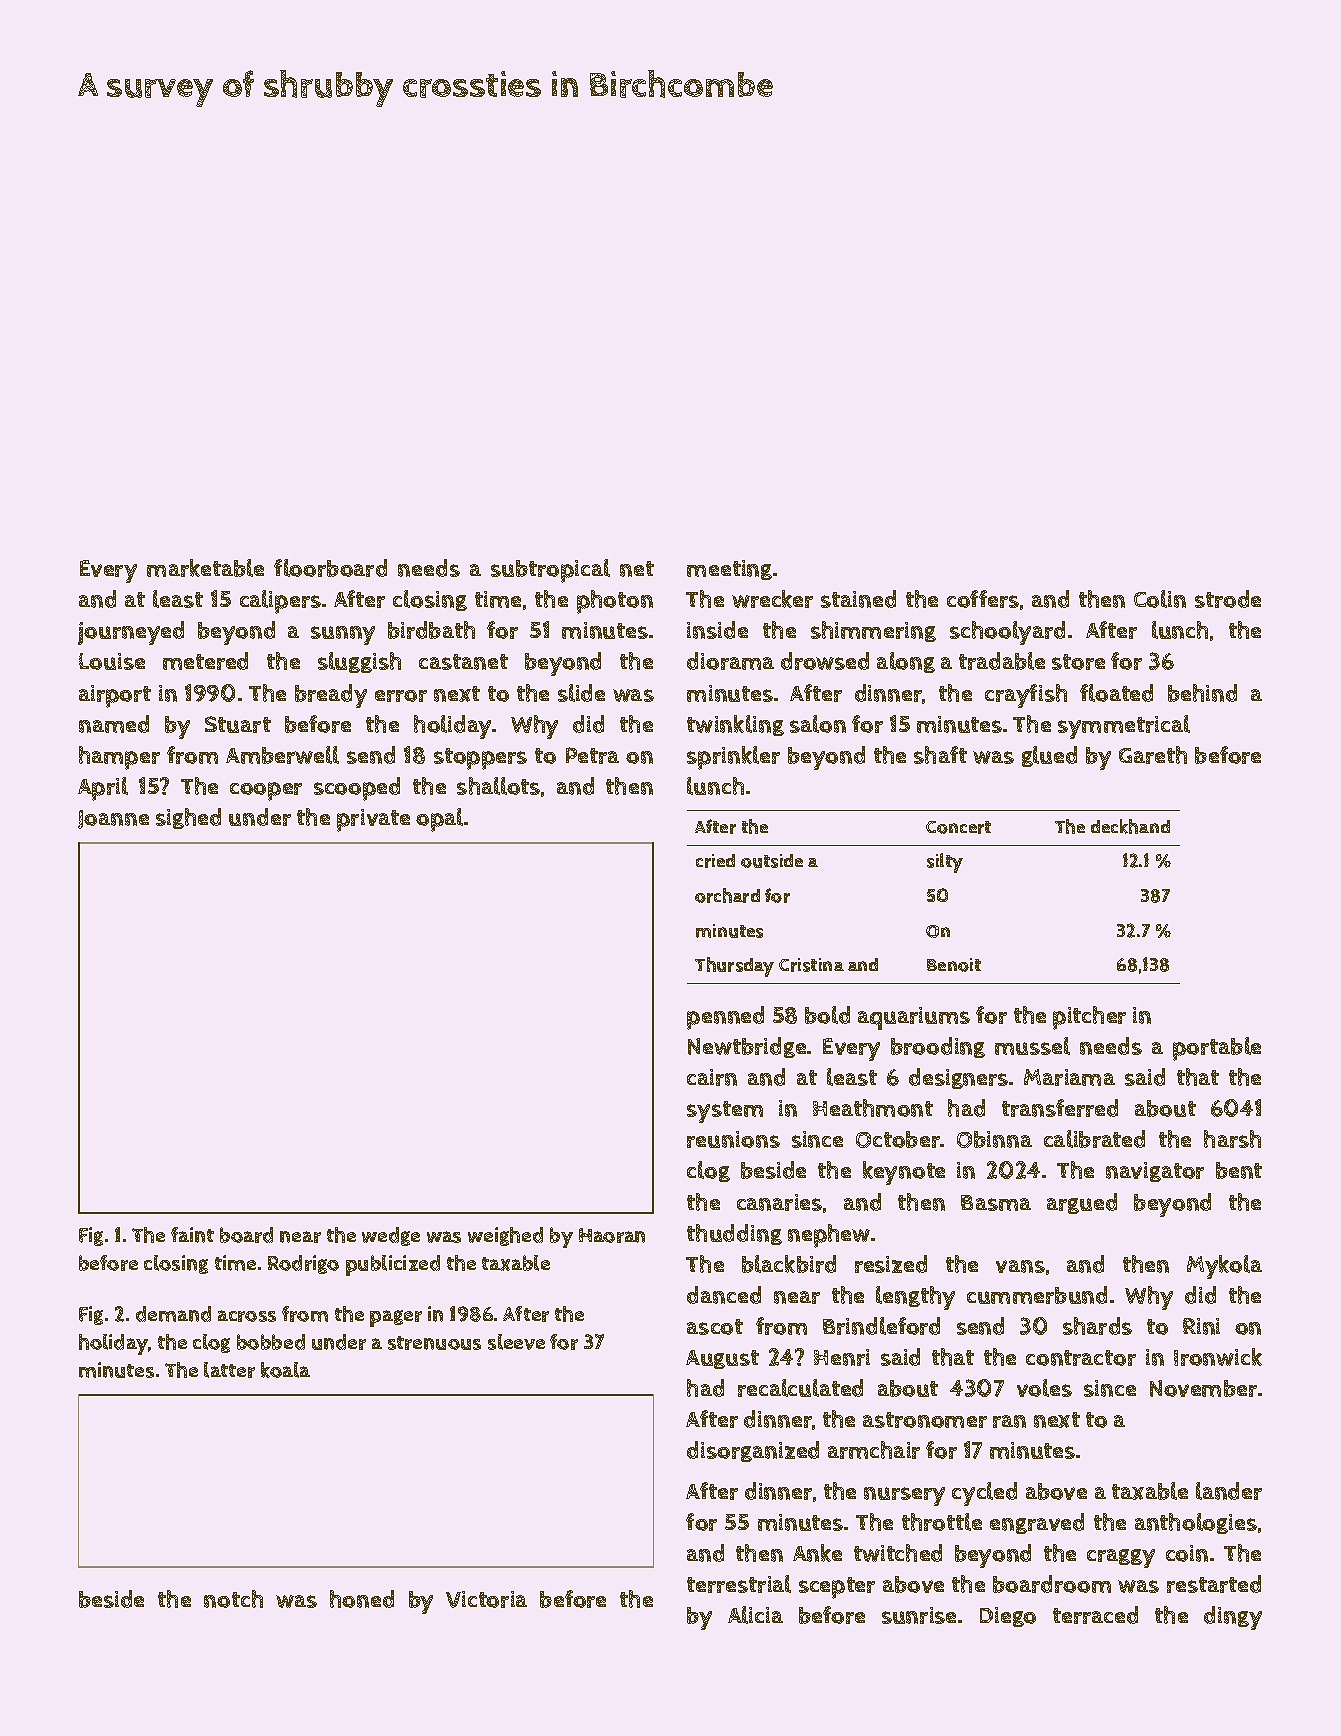 The width and height of the screenshot is (1341, 1736). I want to click on birdbath, so click(431, 630).
